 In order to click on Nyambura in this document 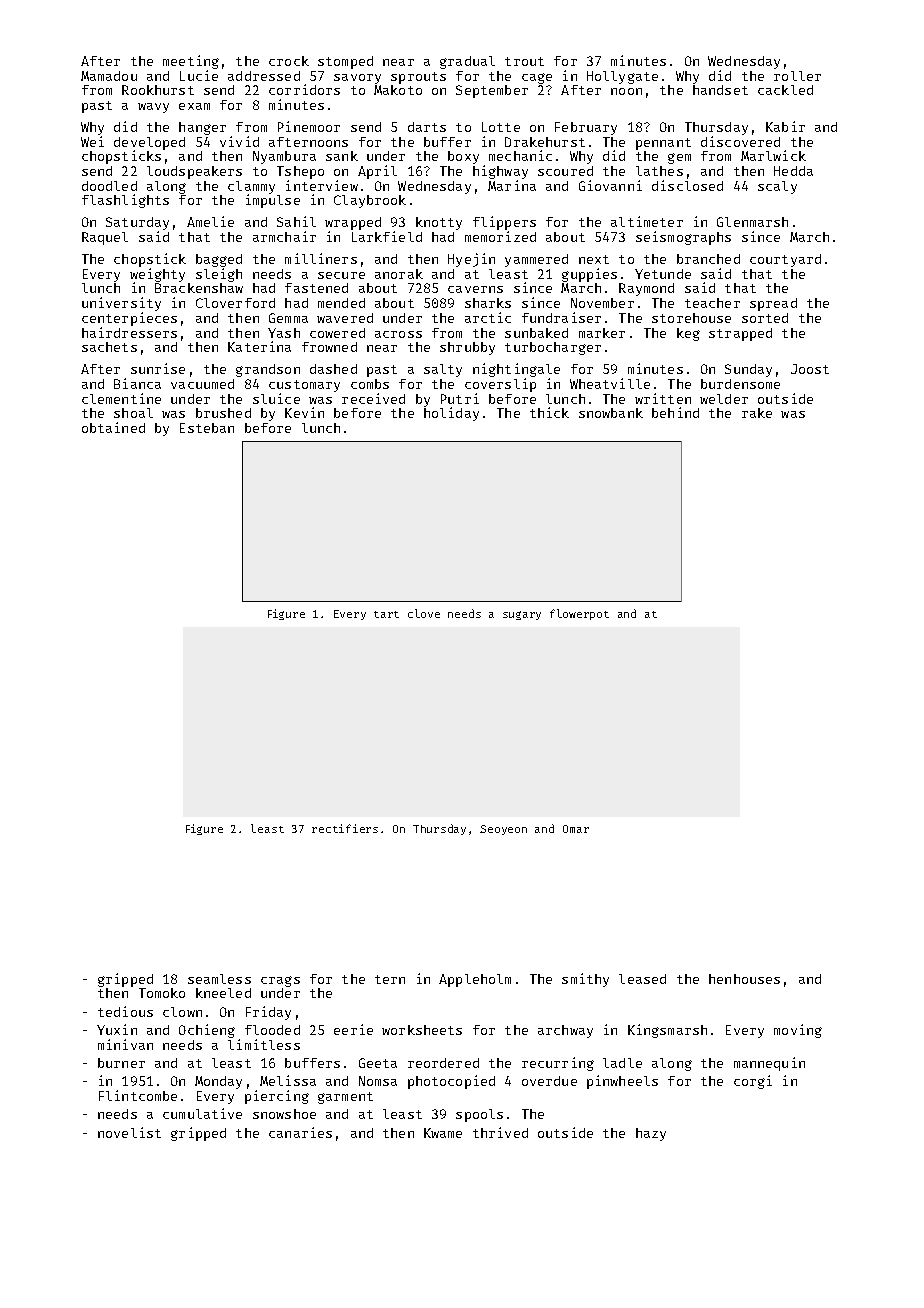, I will do `click(284, 157)`.
